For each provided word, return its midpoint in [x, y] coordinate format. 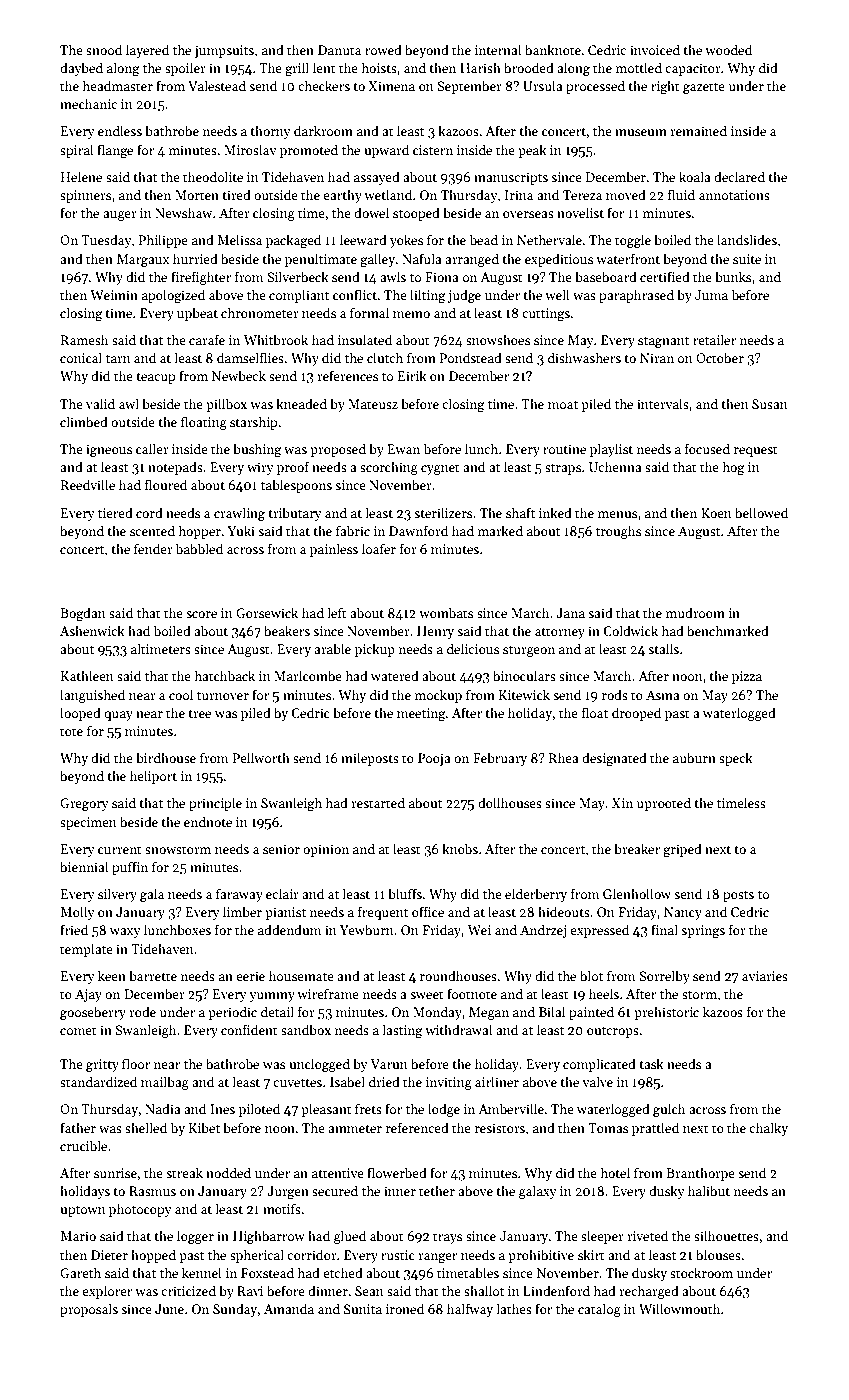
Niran [657, 358]
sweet [427, 995]
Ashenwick [92, 630]
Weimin [114, 295]
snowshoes [498, 339]
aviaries [765, 976]
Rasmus [152, 1191]
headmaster [118, 85]
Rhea [564, 757]
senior [281, 849]
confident [249, 1029]
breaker [637, 848]
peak [532, 151]
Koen [716, 513]
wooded [728, 49]
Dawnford [418, 530]
